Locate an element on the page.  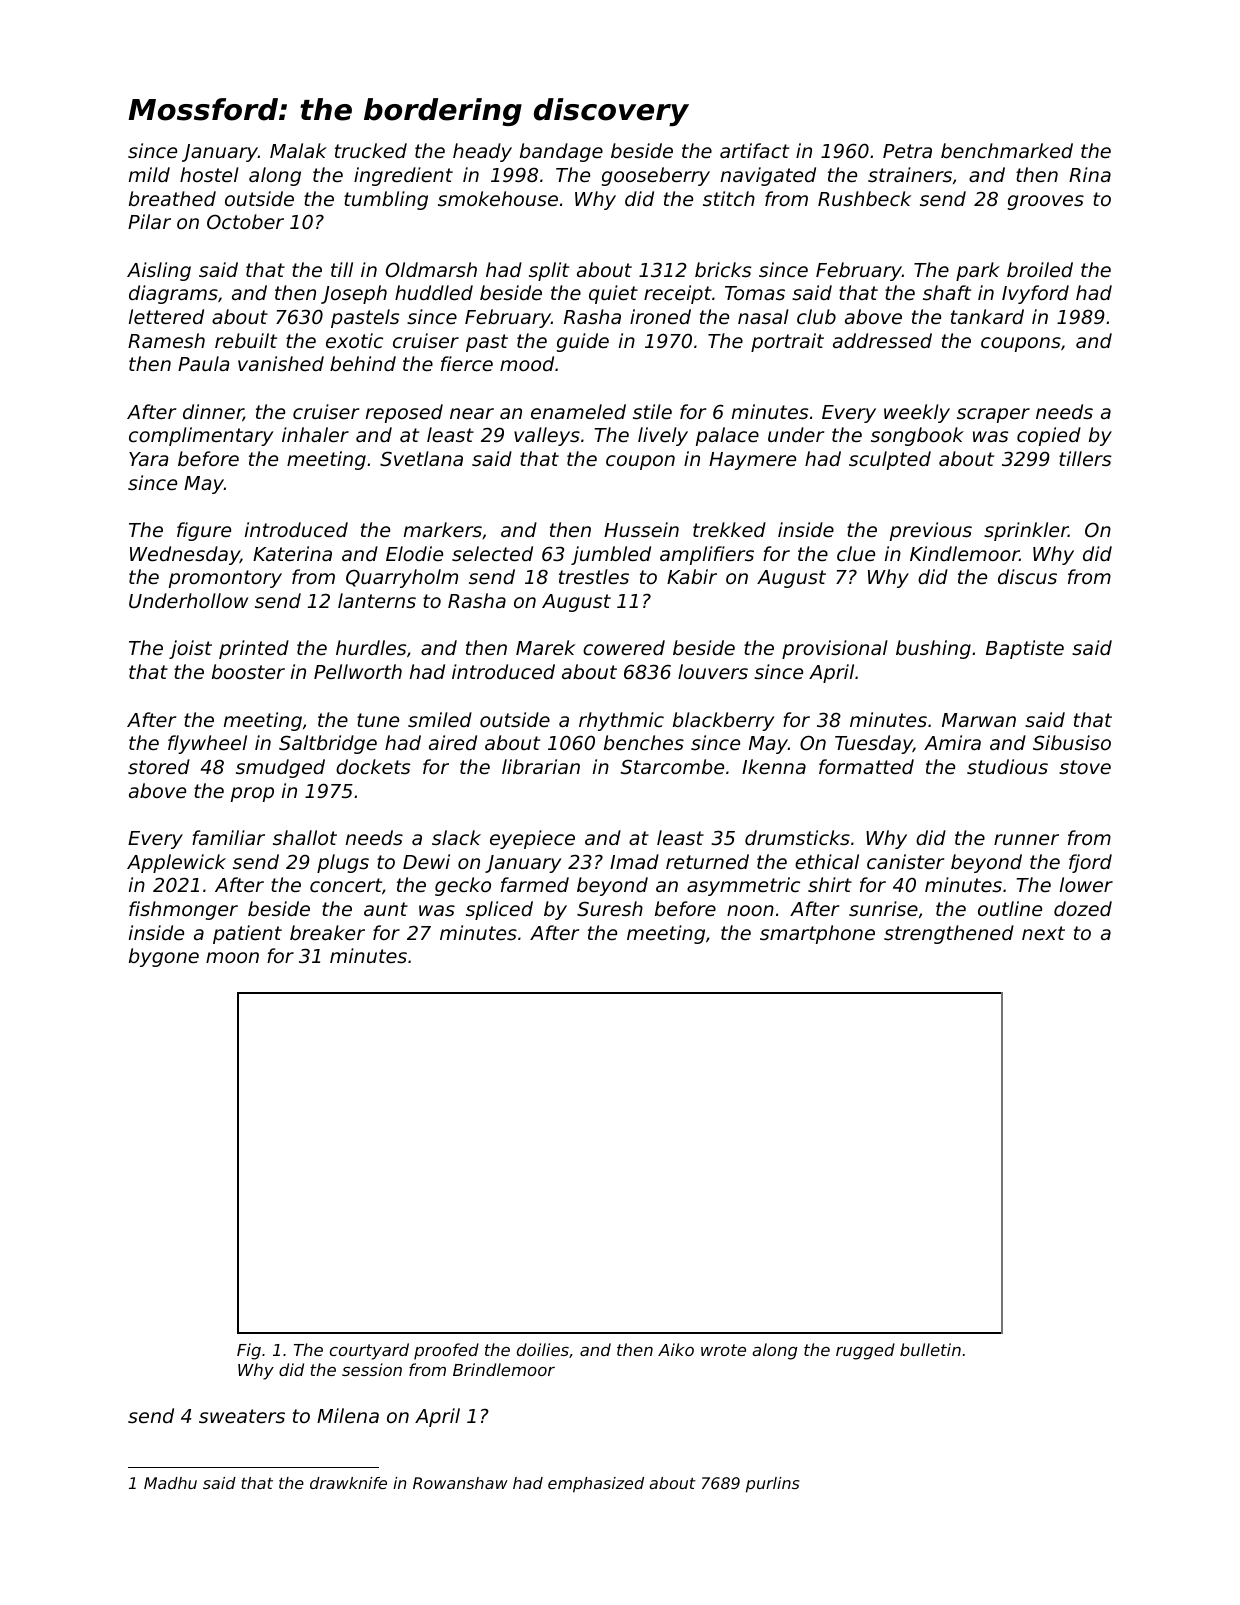
purlins is located at coordinates (773, 1485).
